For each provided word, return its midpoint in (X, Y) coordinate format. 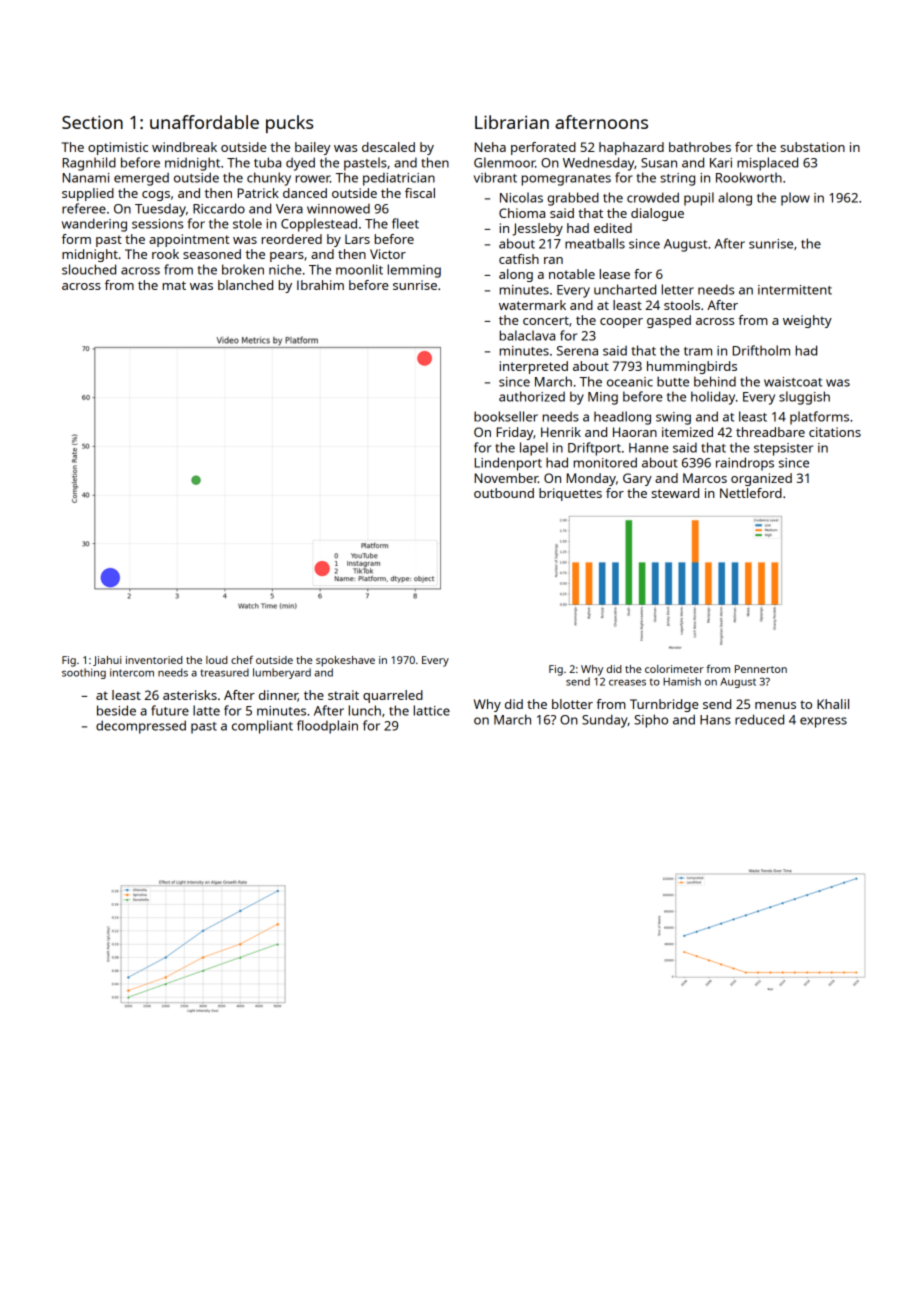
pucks (289, 124)
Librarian (512, 122)
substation (812, 147)
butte (673, 381)
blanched (245, 285)
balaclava (527, 335)
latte (206, 710)
